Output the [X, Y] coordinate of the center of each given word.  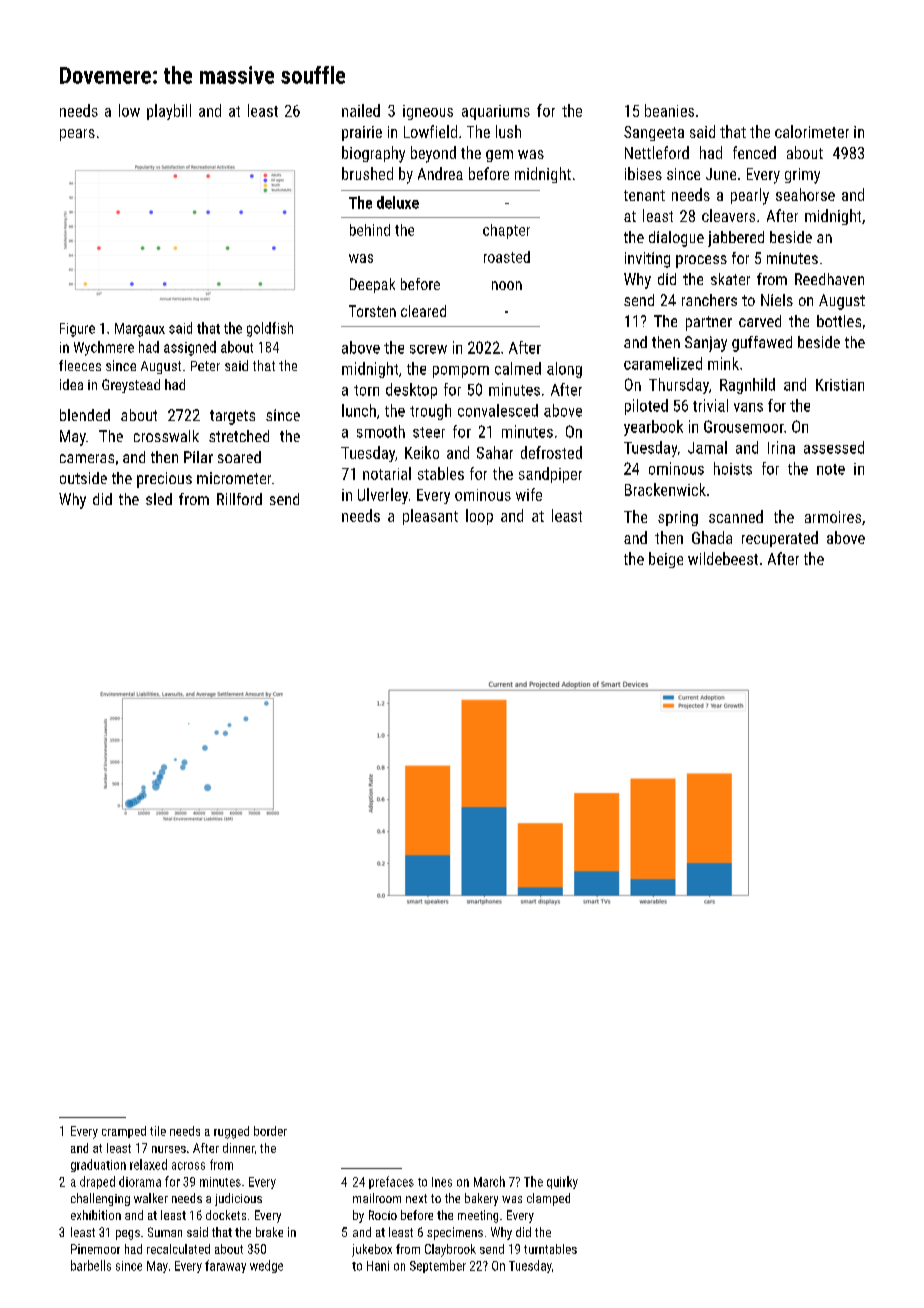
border [270, 1131]
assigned [190, 348]
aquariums [496, 112]
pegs [128, 1235]
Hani [378, 1266]
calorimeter [812, 131]
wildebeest [723, 558]
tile [158, 1131]
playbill [169, 112]
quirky [562, 1182]
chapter [506, 231]
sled [159, 499]
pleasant [430, 517]
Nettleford [657, 152]
